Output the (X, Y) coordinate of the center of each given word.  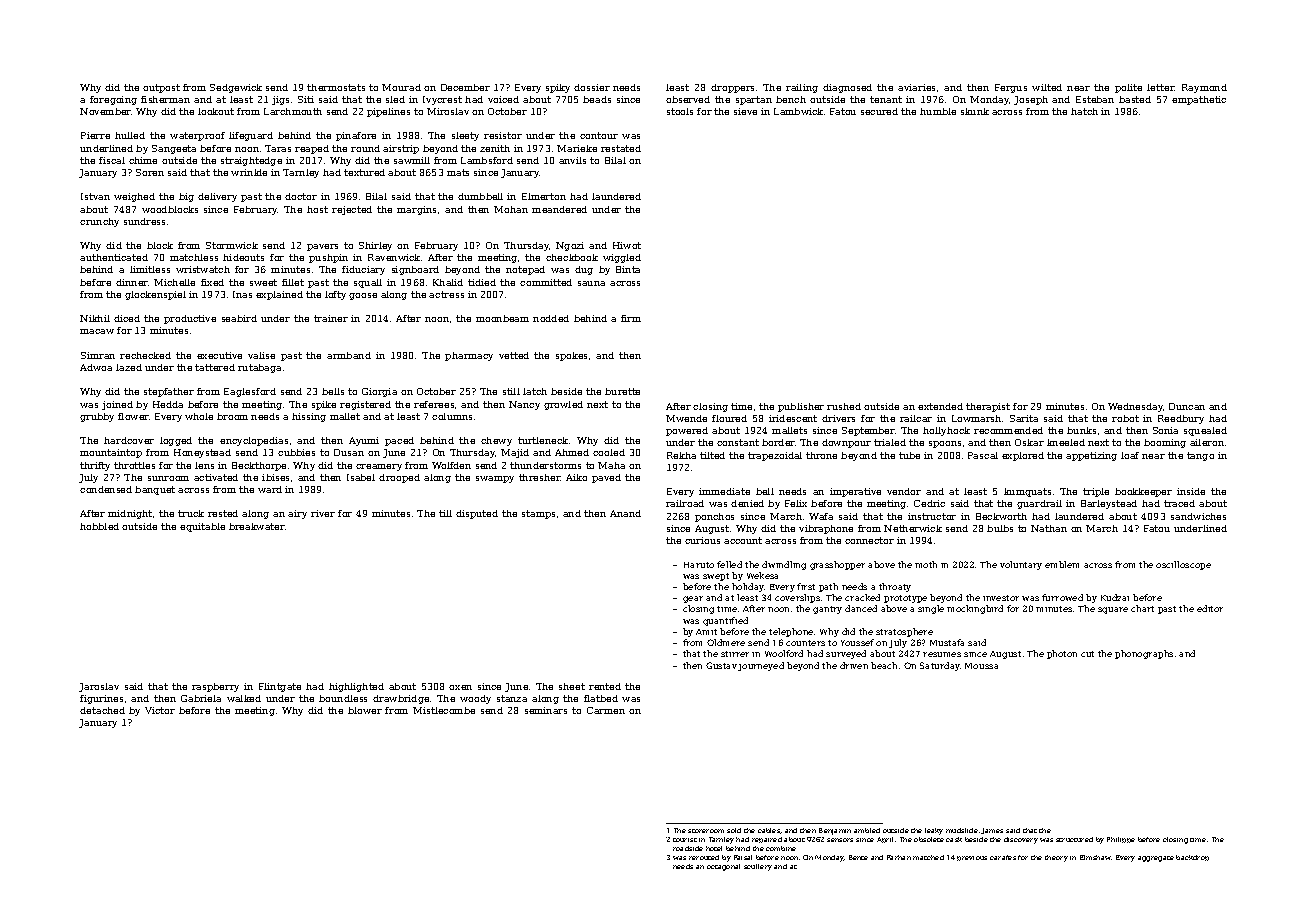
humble (938, 111)
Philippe (1121, 840)
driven (854, 665)
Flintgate (280, 687)
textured (364, 172)
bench (791, 99)
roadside (688, 848)
